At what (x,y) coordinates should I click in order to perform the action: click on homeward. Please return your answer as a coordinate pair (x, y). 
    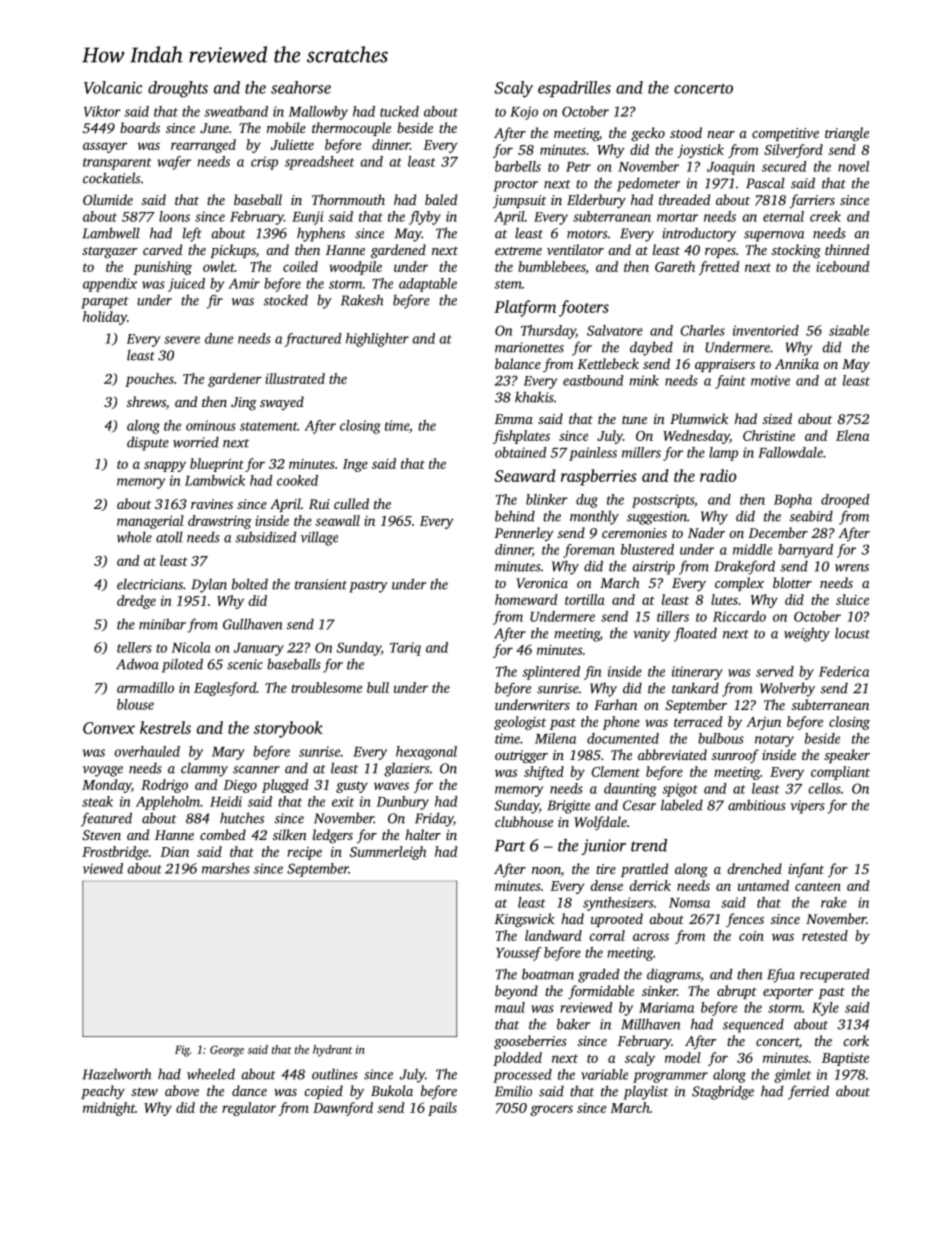
    Looking at the image, I should click on (526, 599).
